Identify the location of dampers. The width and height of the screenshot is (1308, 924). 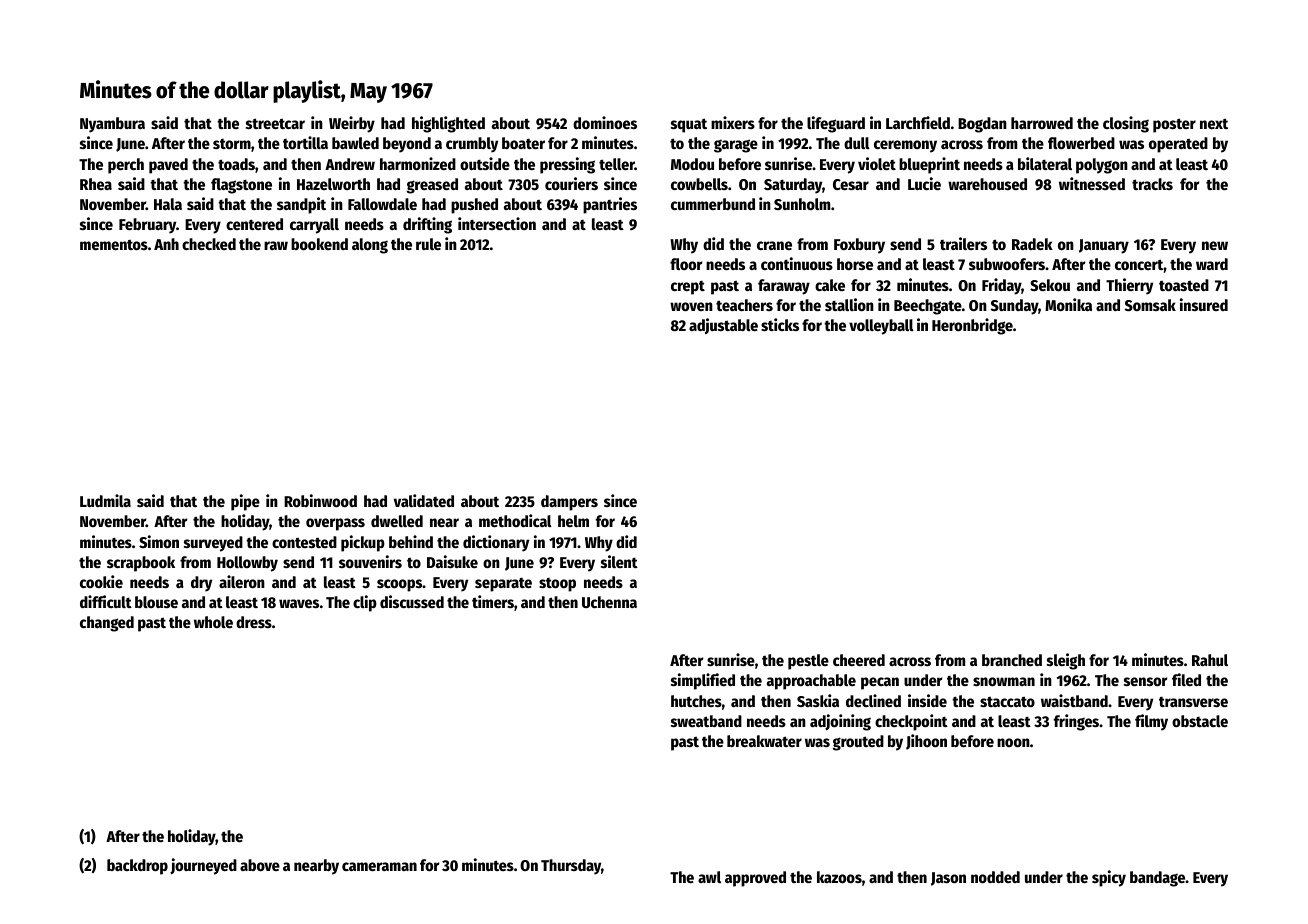
(569, 503).
